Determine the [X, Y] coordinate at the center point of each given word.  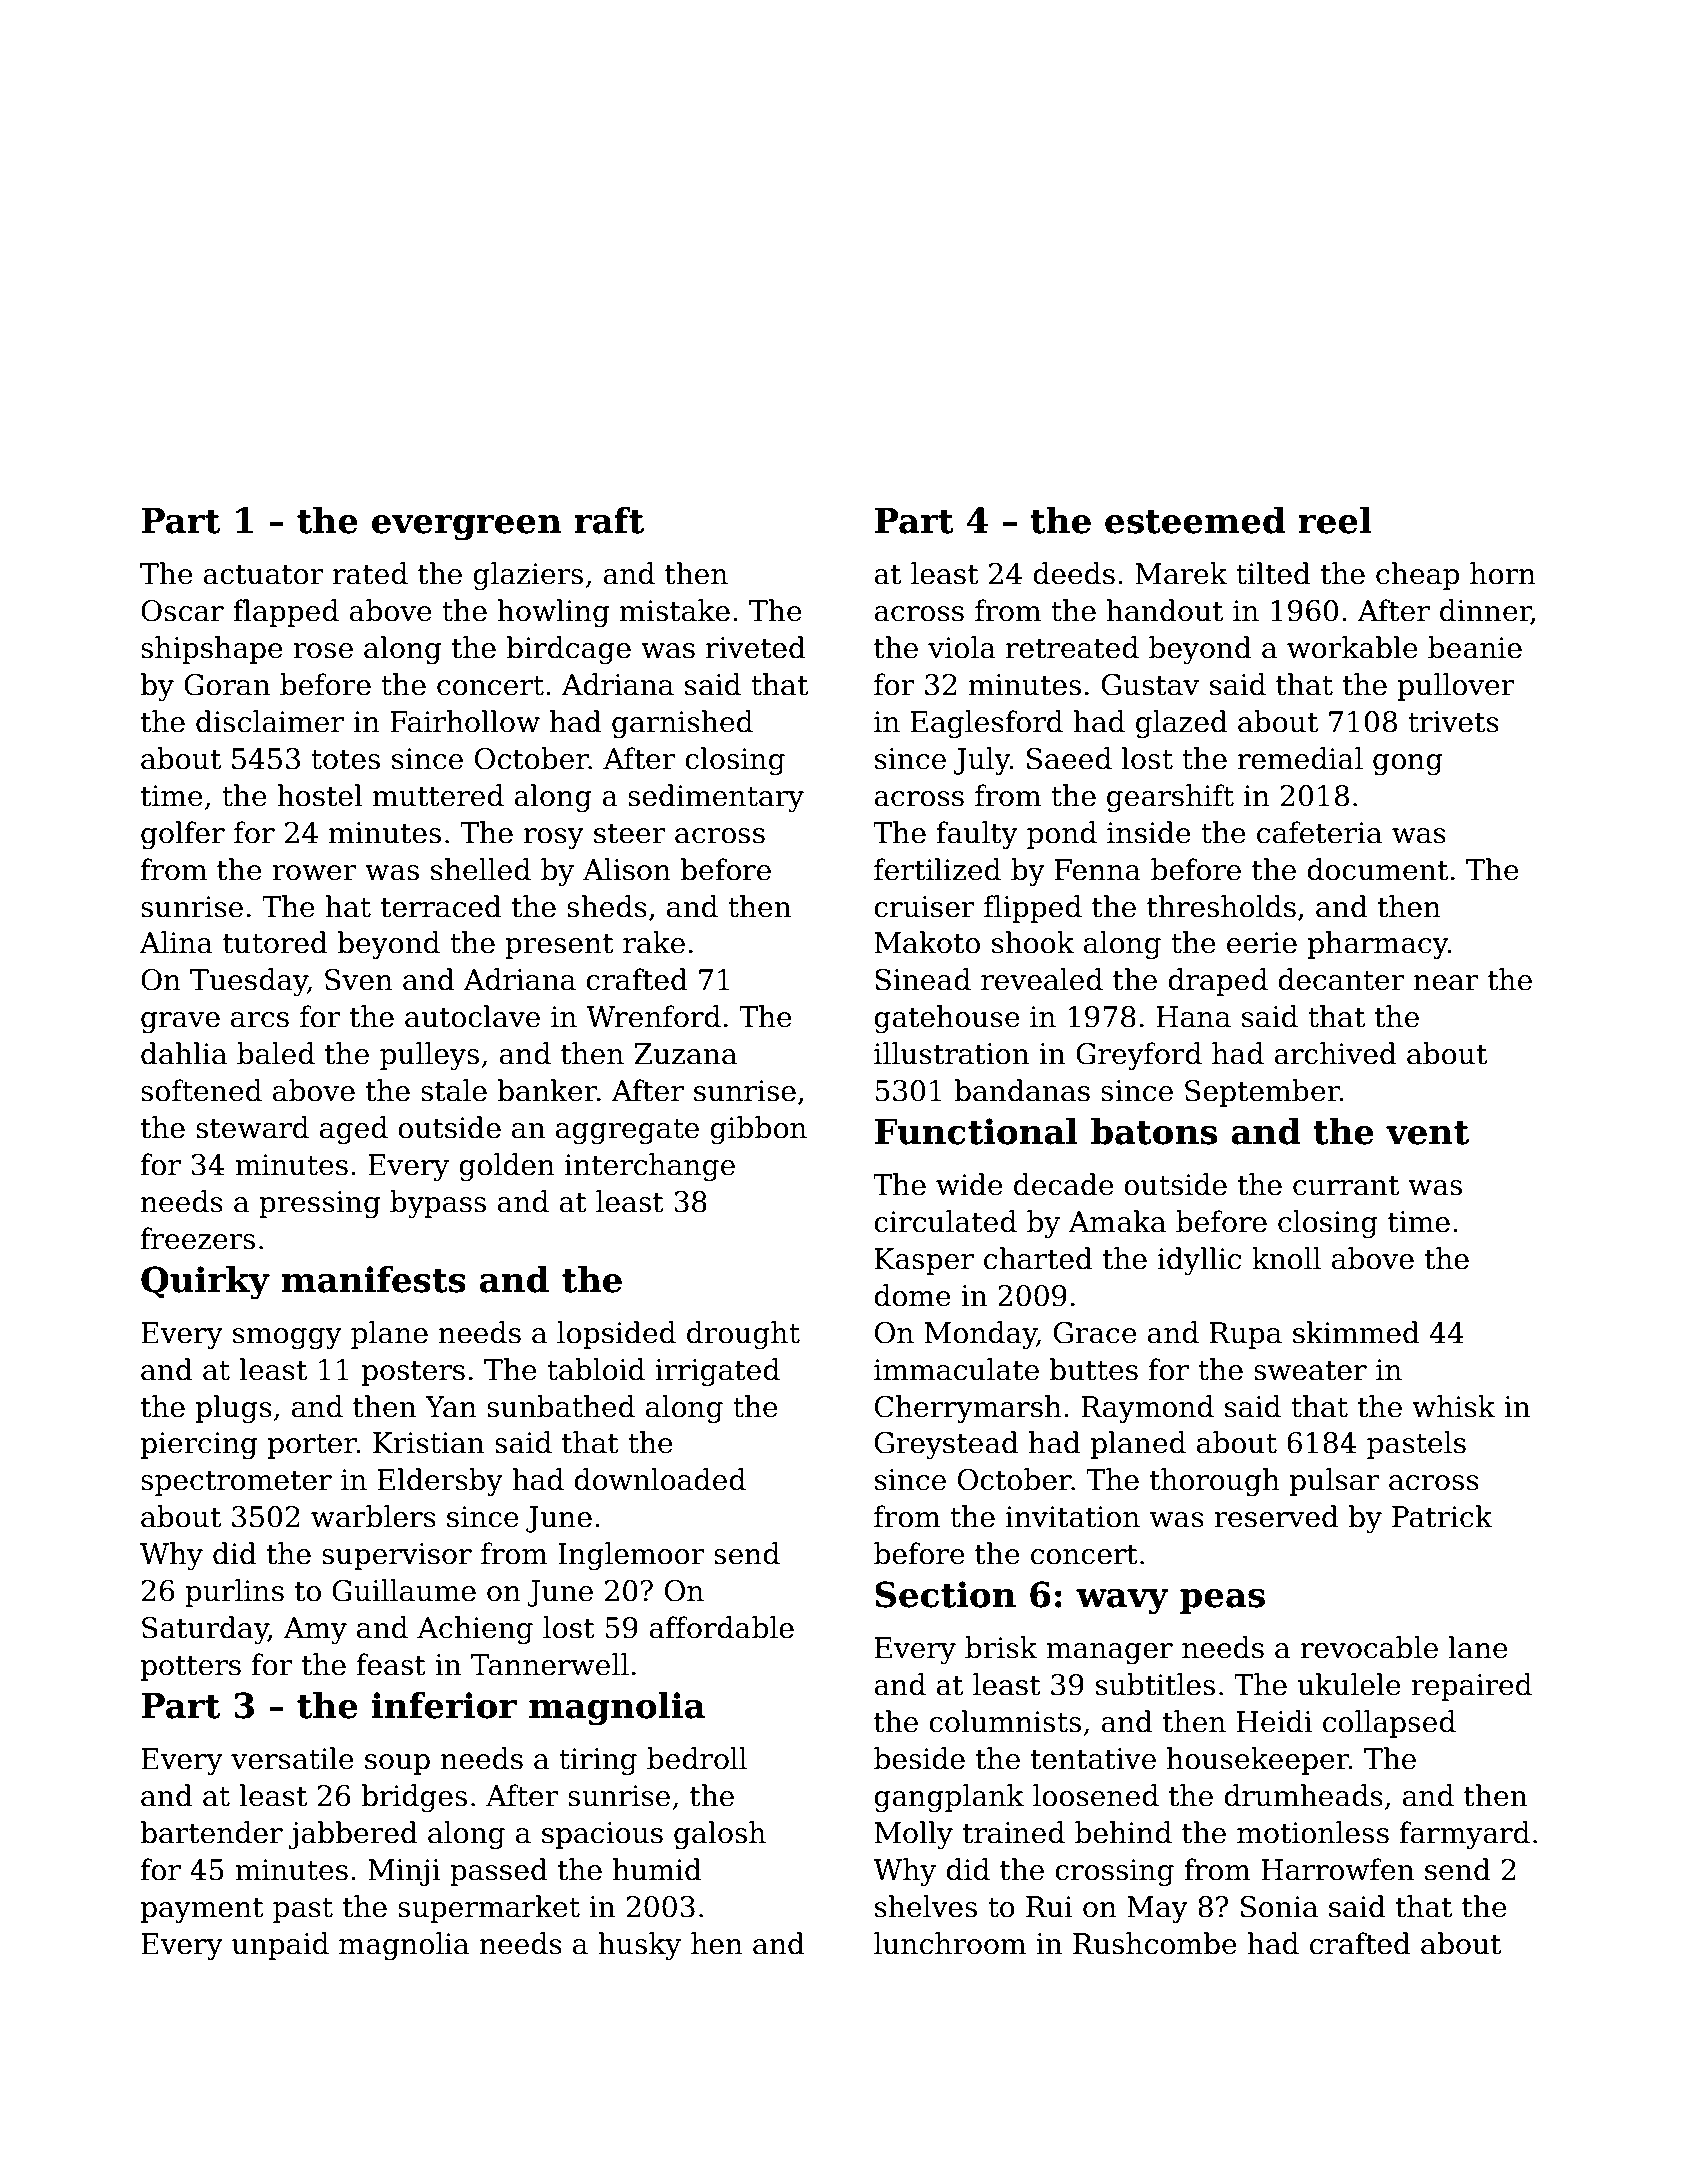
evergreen [466, 528]
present [559, 946]
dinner [1485, 611]
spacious [602, 1835]
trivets [1453, 722]
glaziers [528, 576]
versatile [292, 1758]
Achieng [475, 1630]
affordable [721, 1627]
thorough [1215, 1482]
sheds [607, 906]
